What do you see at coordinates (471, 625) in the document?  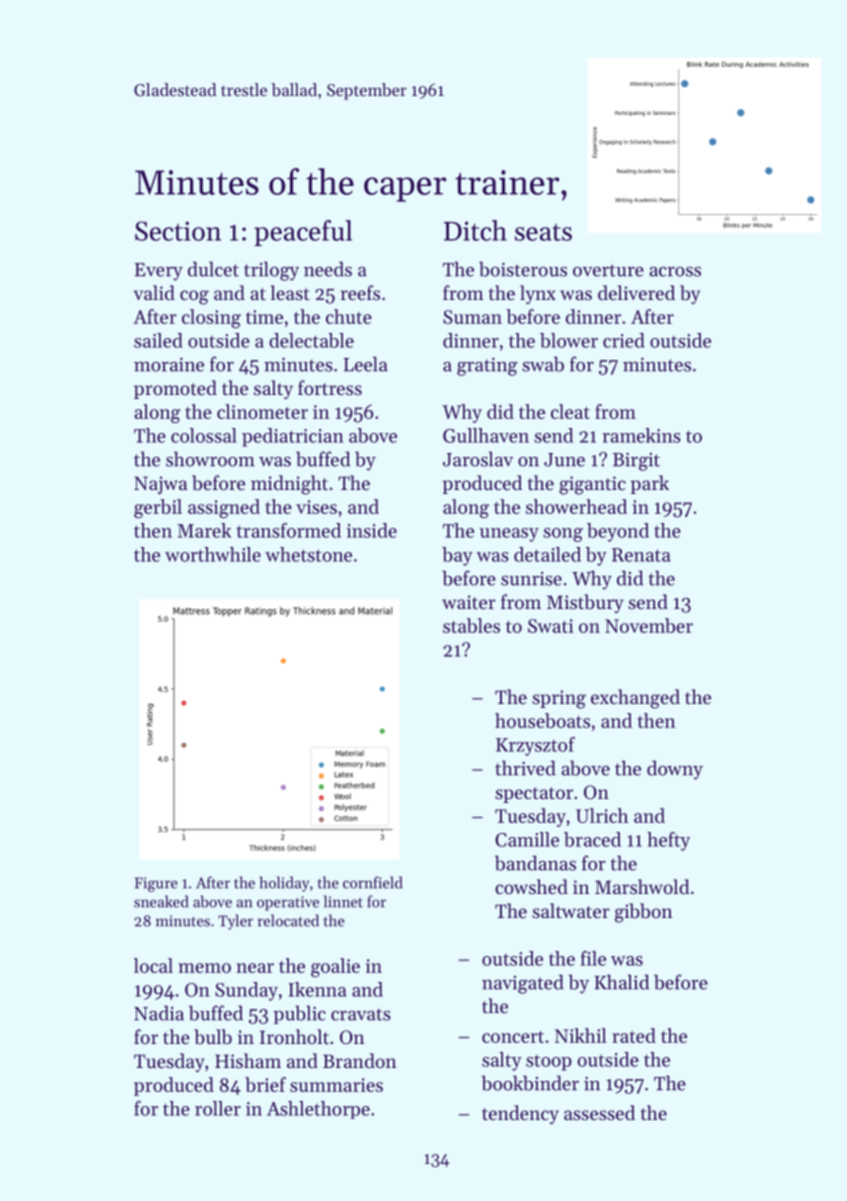 I see `stables` at bounding box center [471, 625].
